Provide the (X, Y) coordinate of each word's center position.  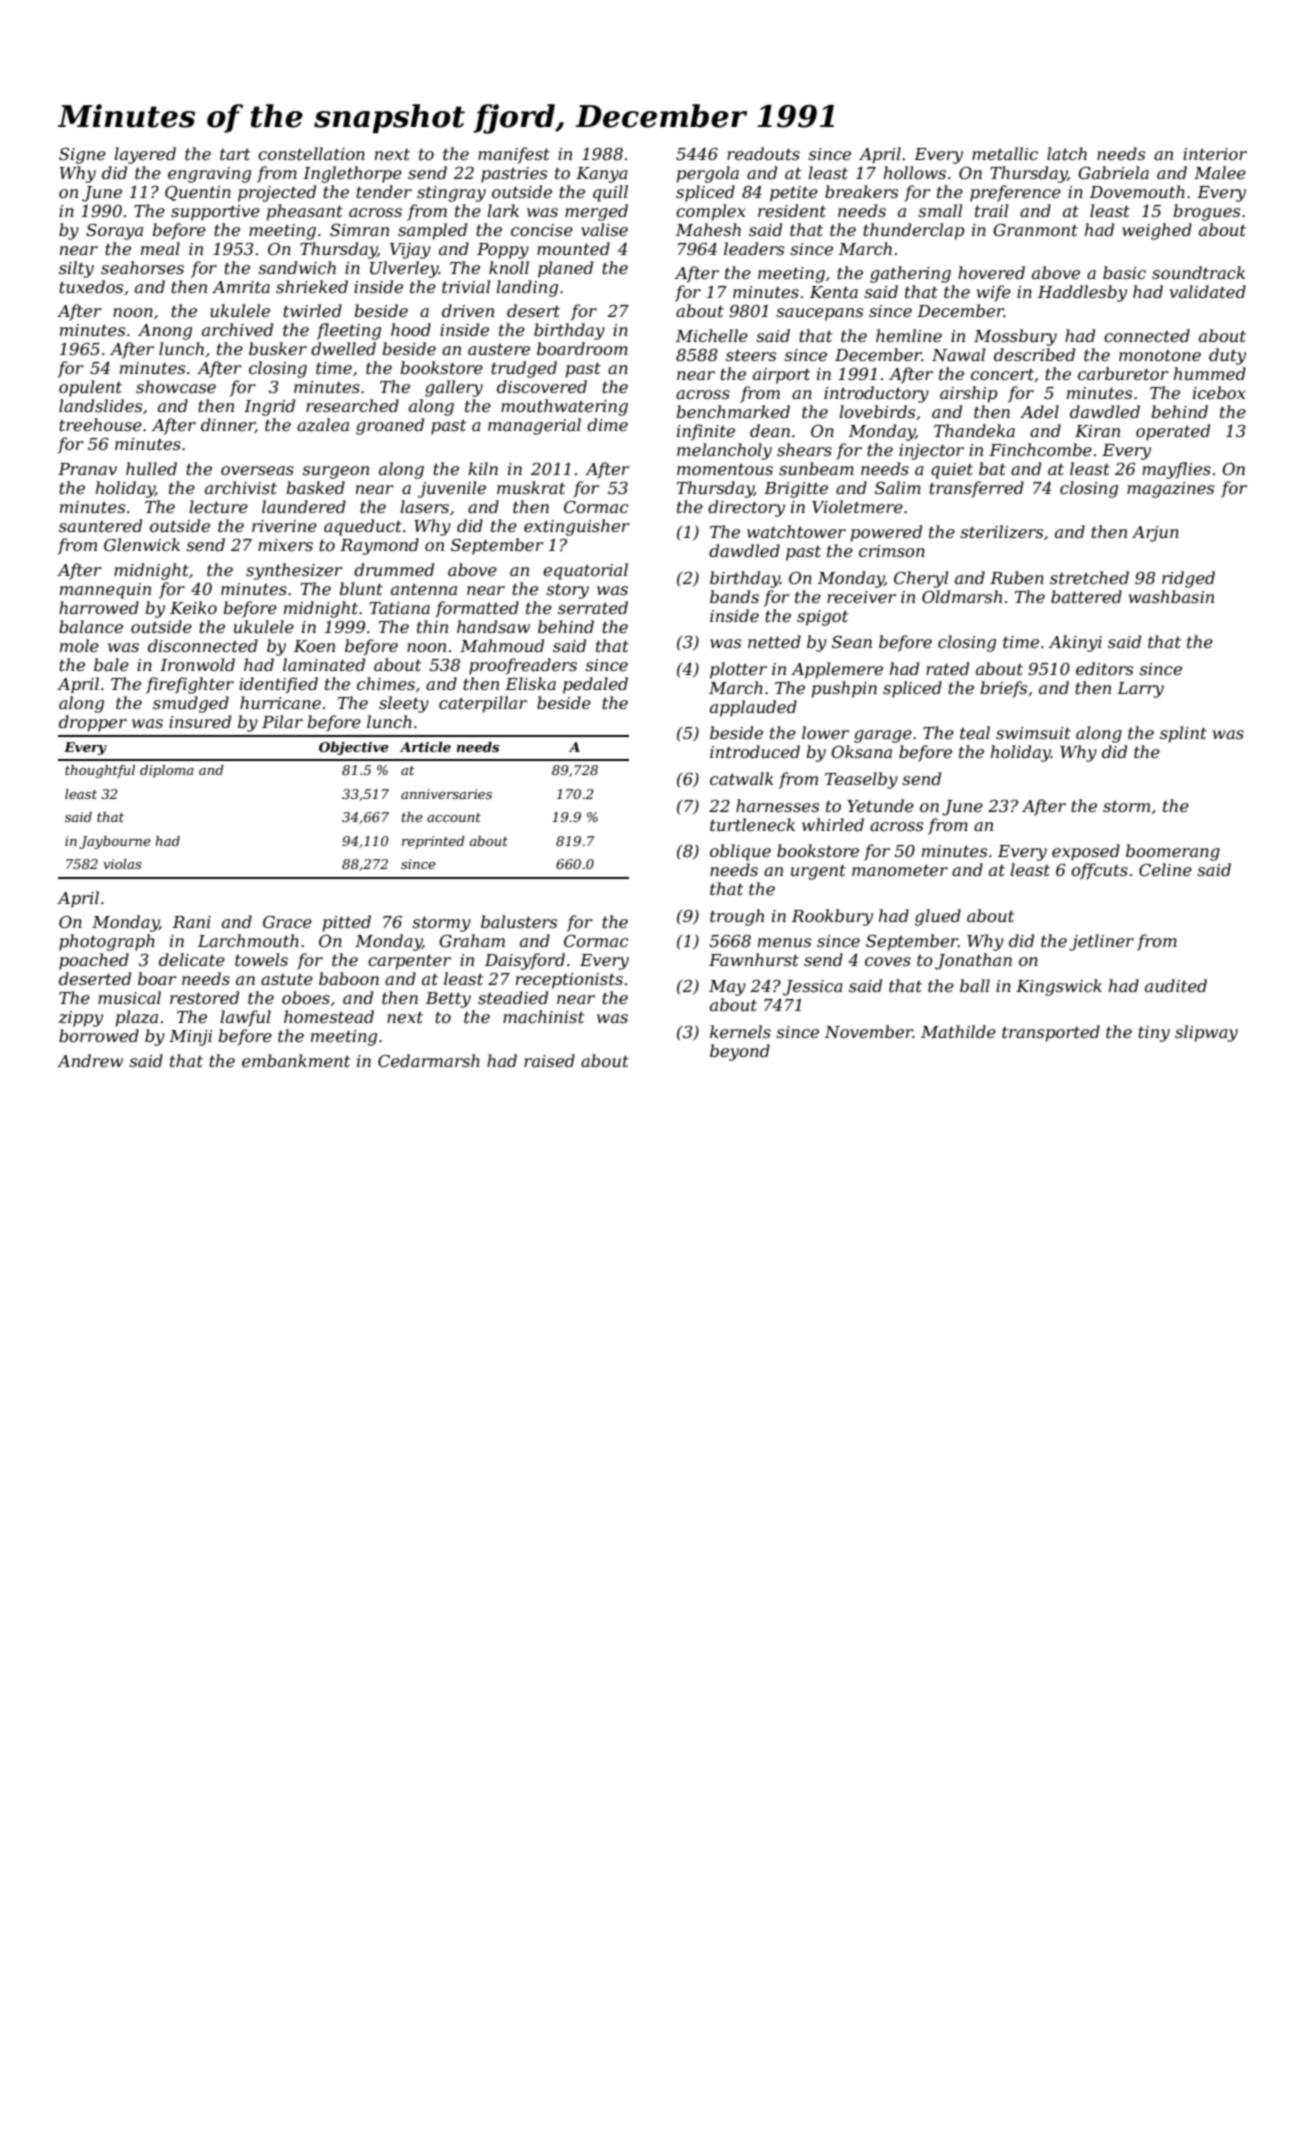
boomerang (1173, 852)
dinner (228, 425)
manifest (514, 155)
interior (1215, 154)
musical (129, 997)
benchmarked (733, 411)
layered (145, 155)
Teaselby (861, 780)
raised (549, 1060)
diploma (167, 771)
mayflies (1176, 470)
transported (1051, 1033)
